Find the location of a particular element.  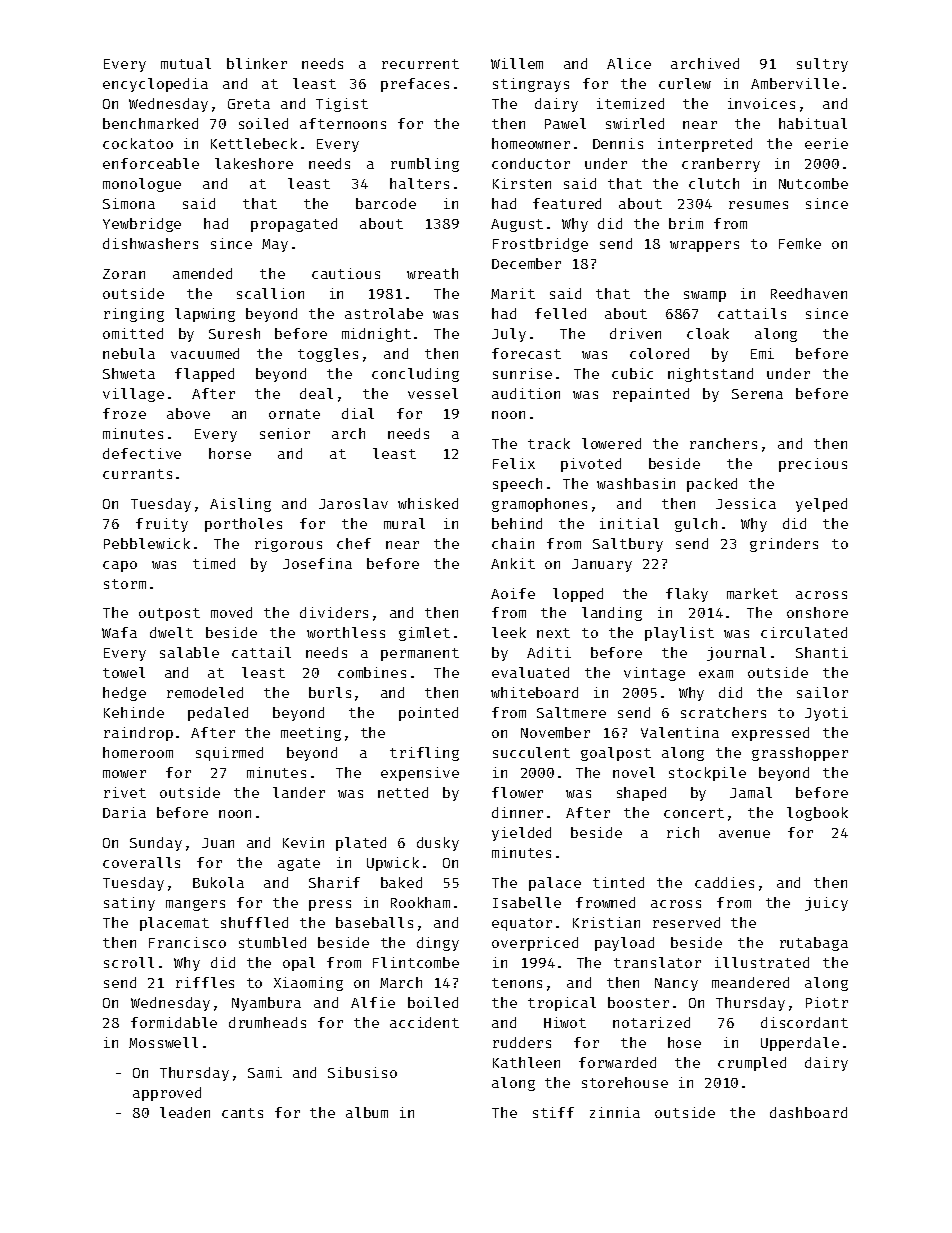

speech is located at coordinates (517, 485).
